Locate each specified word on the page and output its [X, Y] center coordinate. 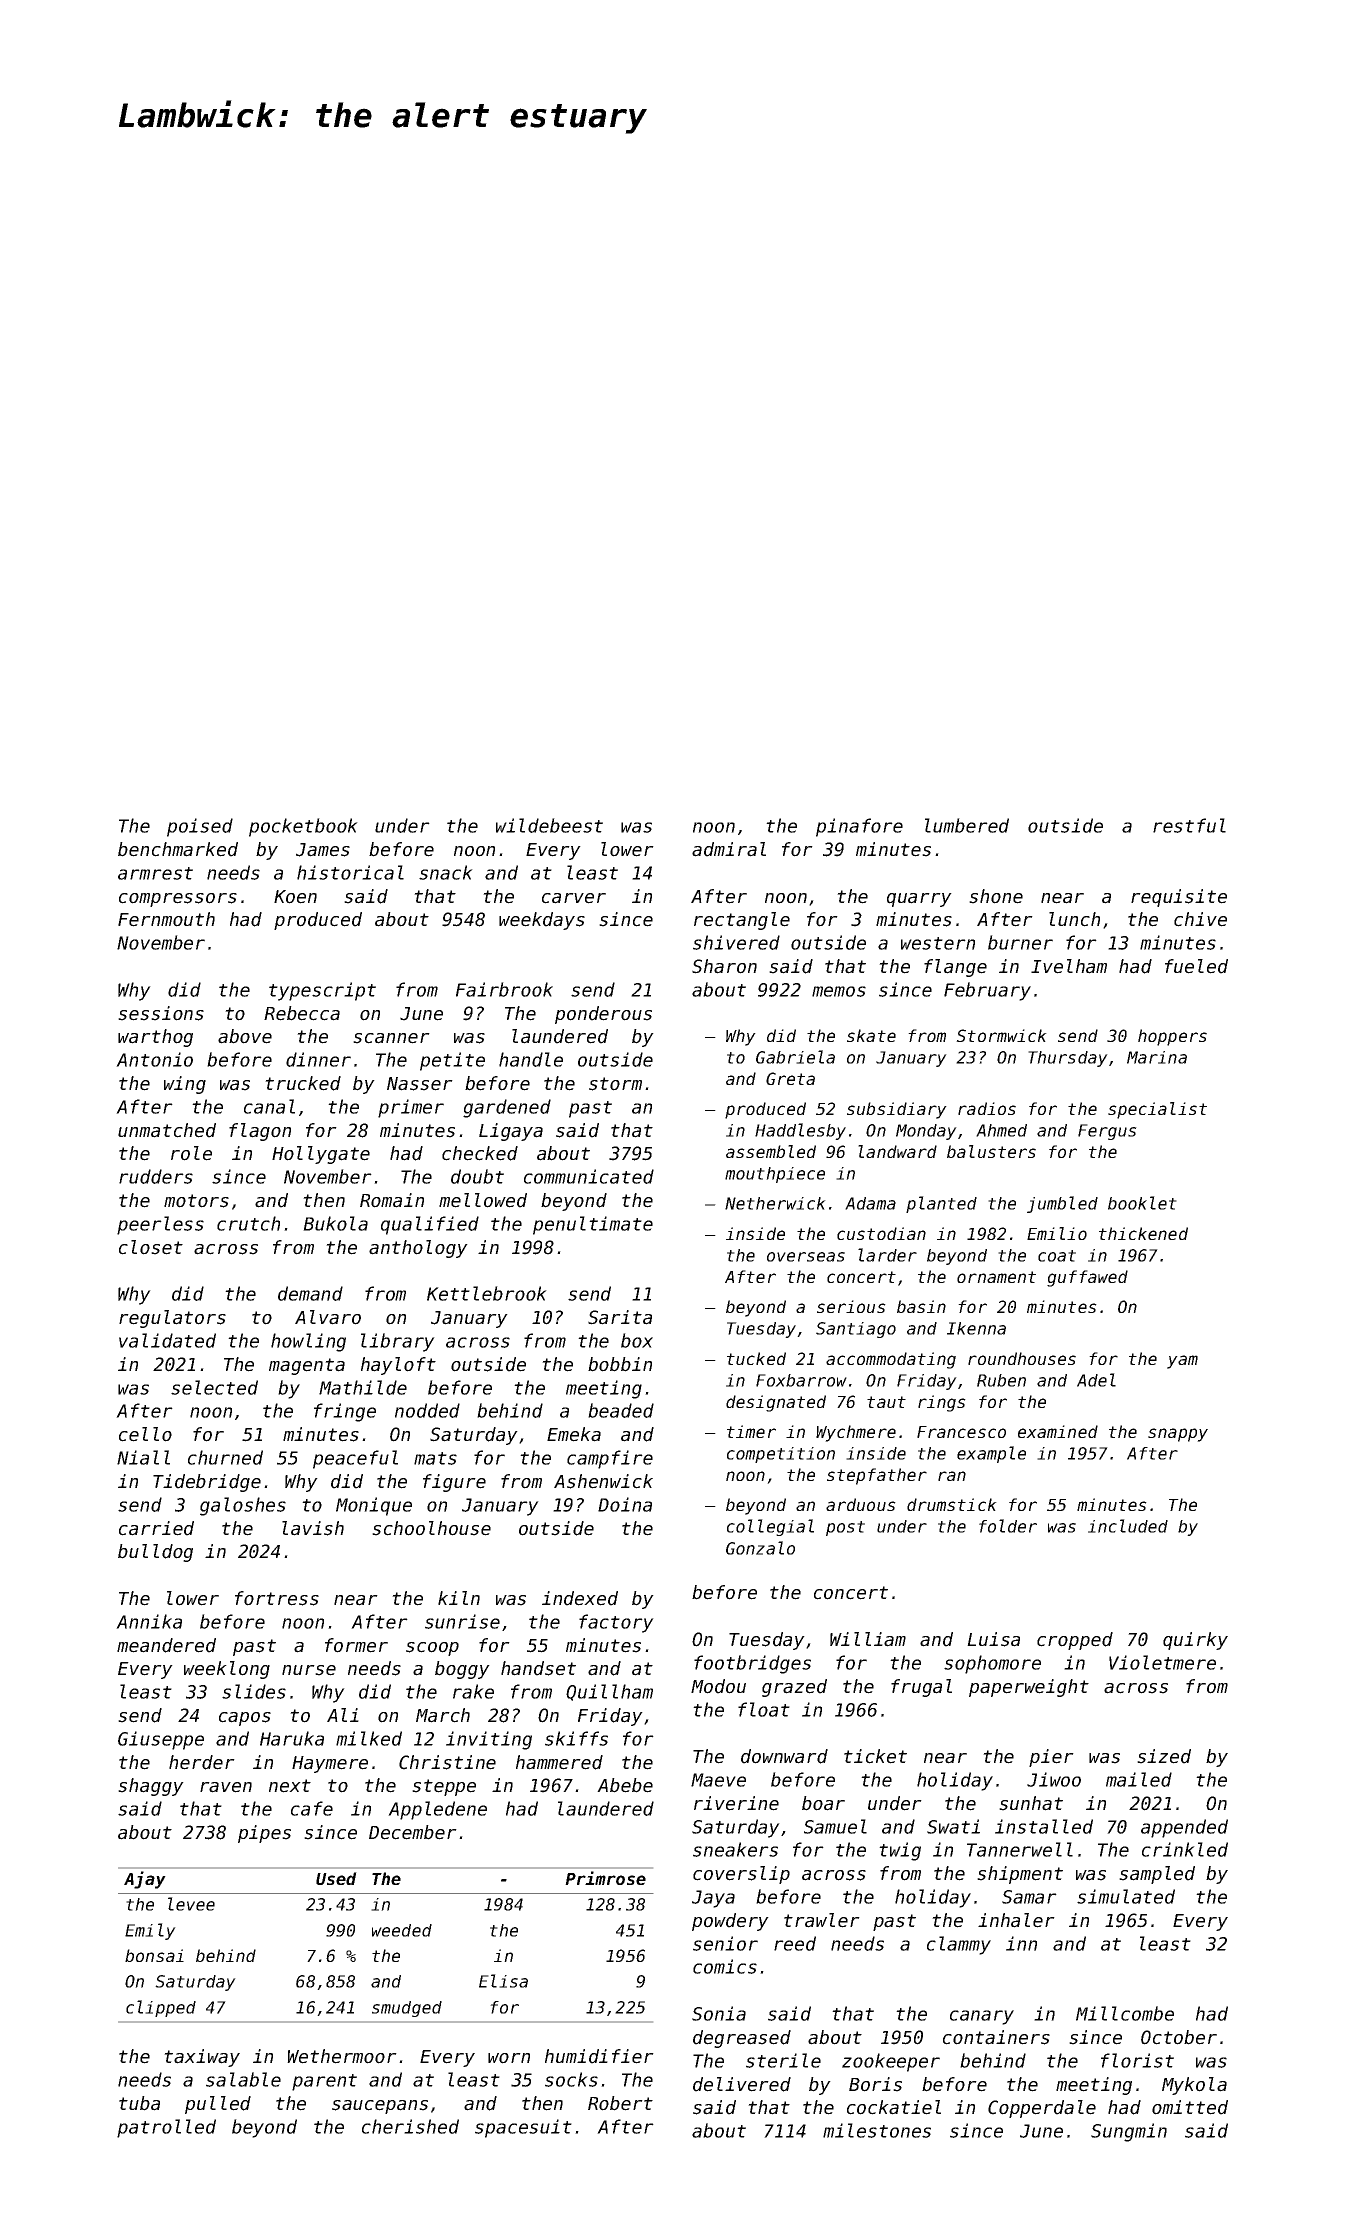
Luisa [993, 1639]
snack [446, 872]
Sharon [724, 966]
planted [941, 1204]
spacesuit [523, 2128]
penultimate [593, 1225]
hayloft [398, 1366]
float [764, 1709]
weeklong [227, 1670]
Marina [1157, 1057]
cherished [410, 2126]
